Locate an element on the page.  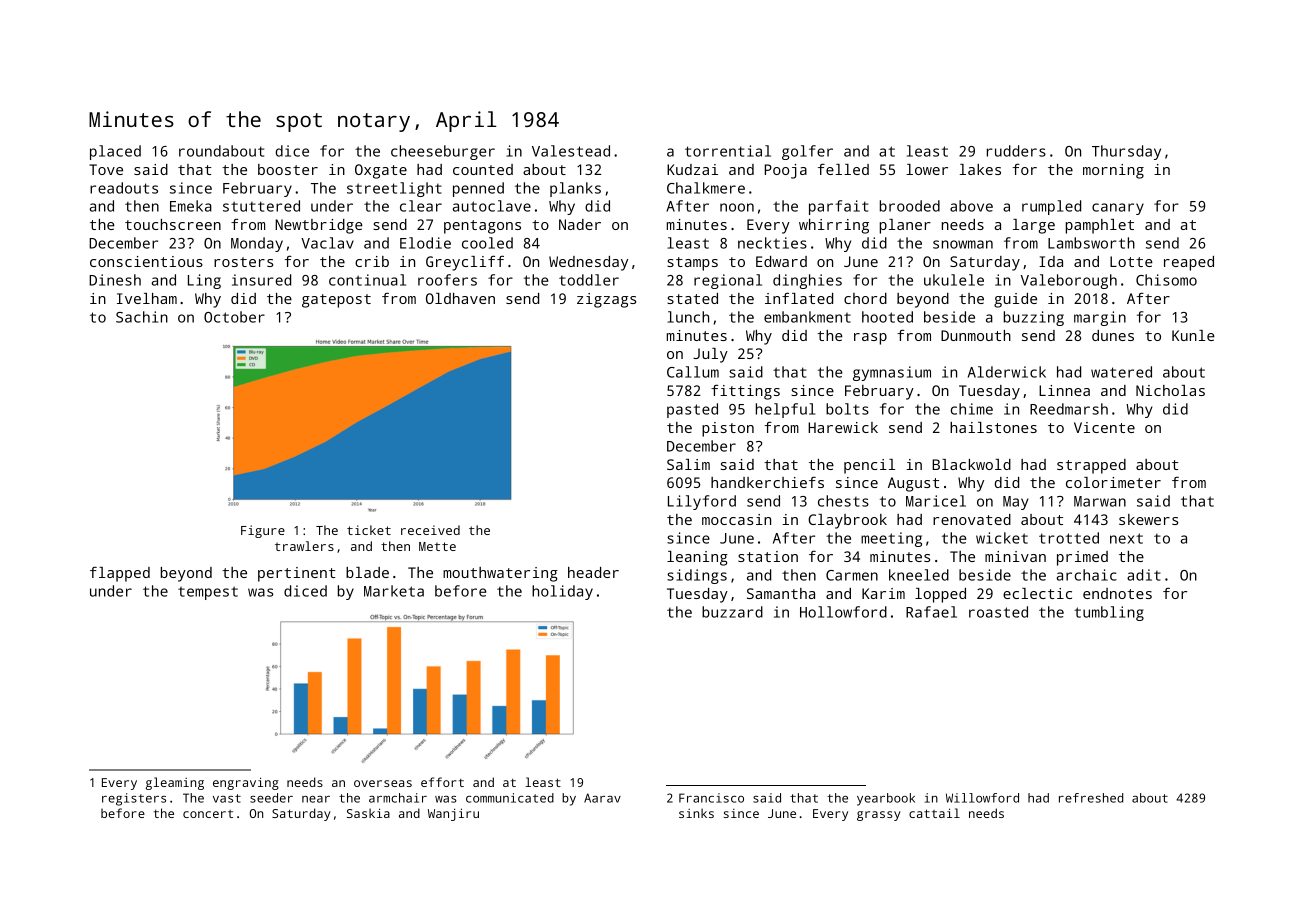
blade is located at coordinates (367, 572).
